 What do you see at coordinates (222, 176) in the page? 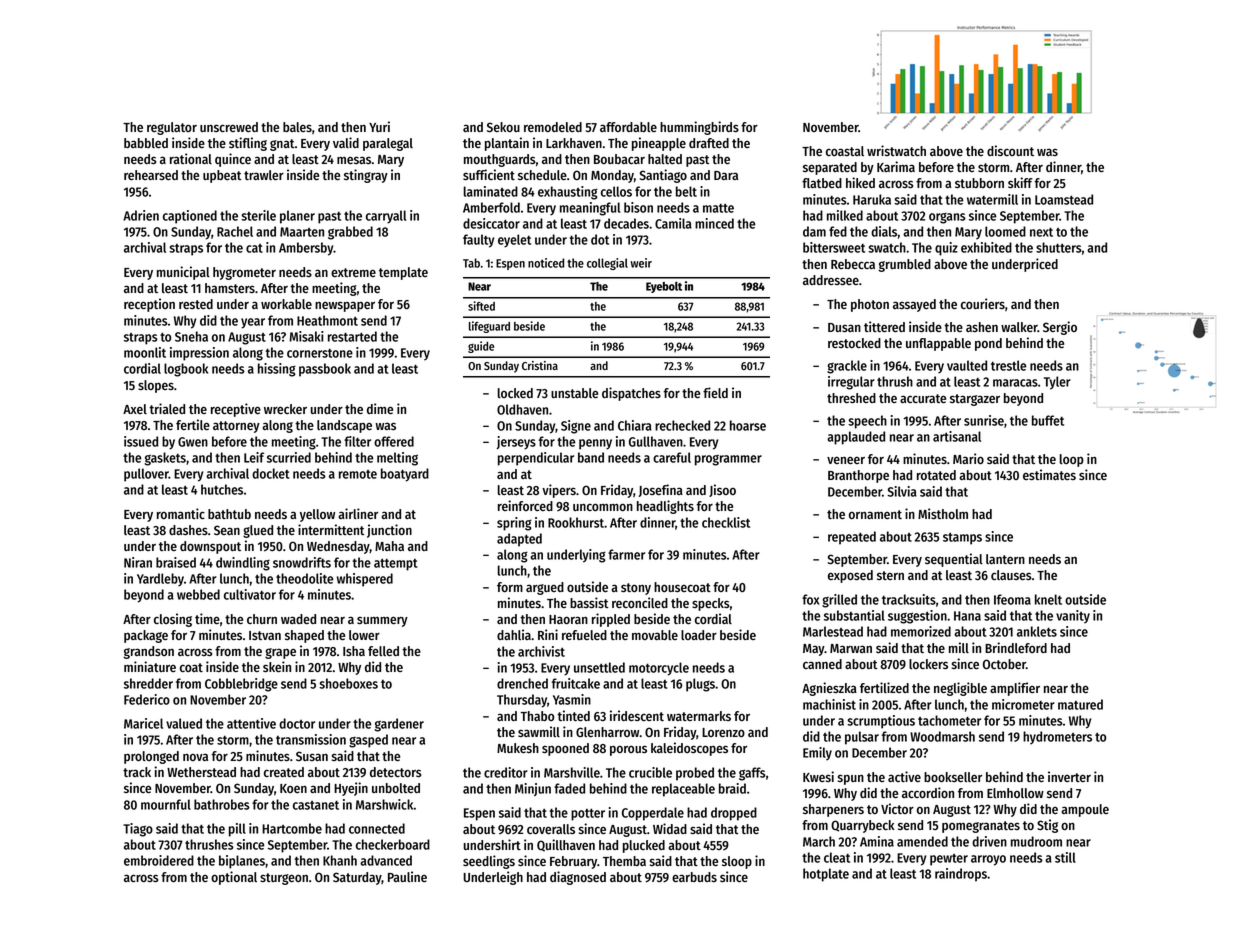
I see `upbeat` at bounding box center [222, 176].
